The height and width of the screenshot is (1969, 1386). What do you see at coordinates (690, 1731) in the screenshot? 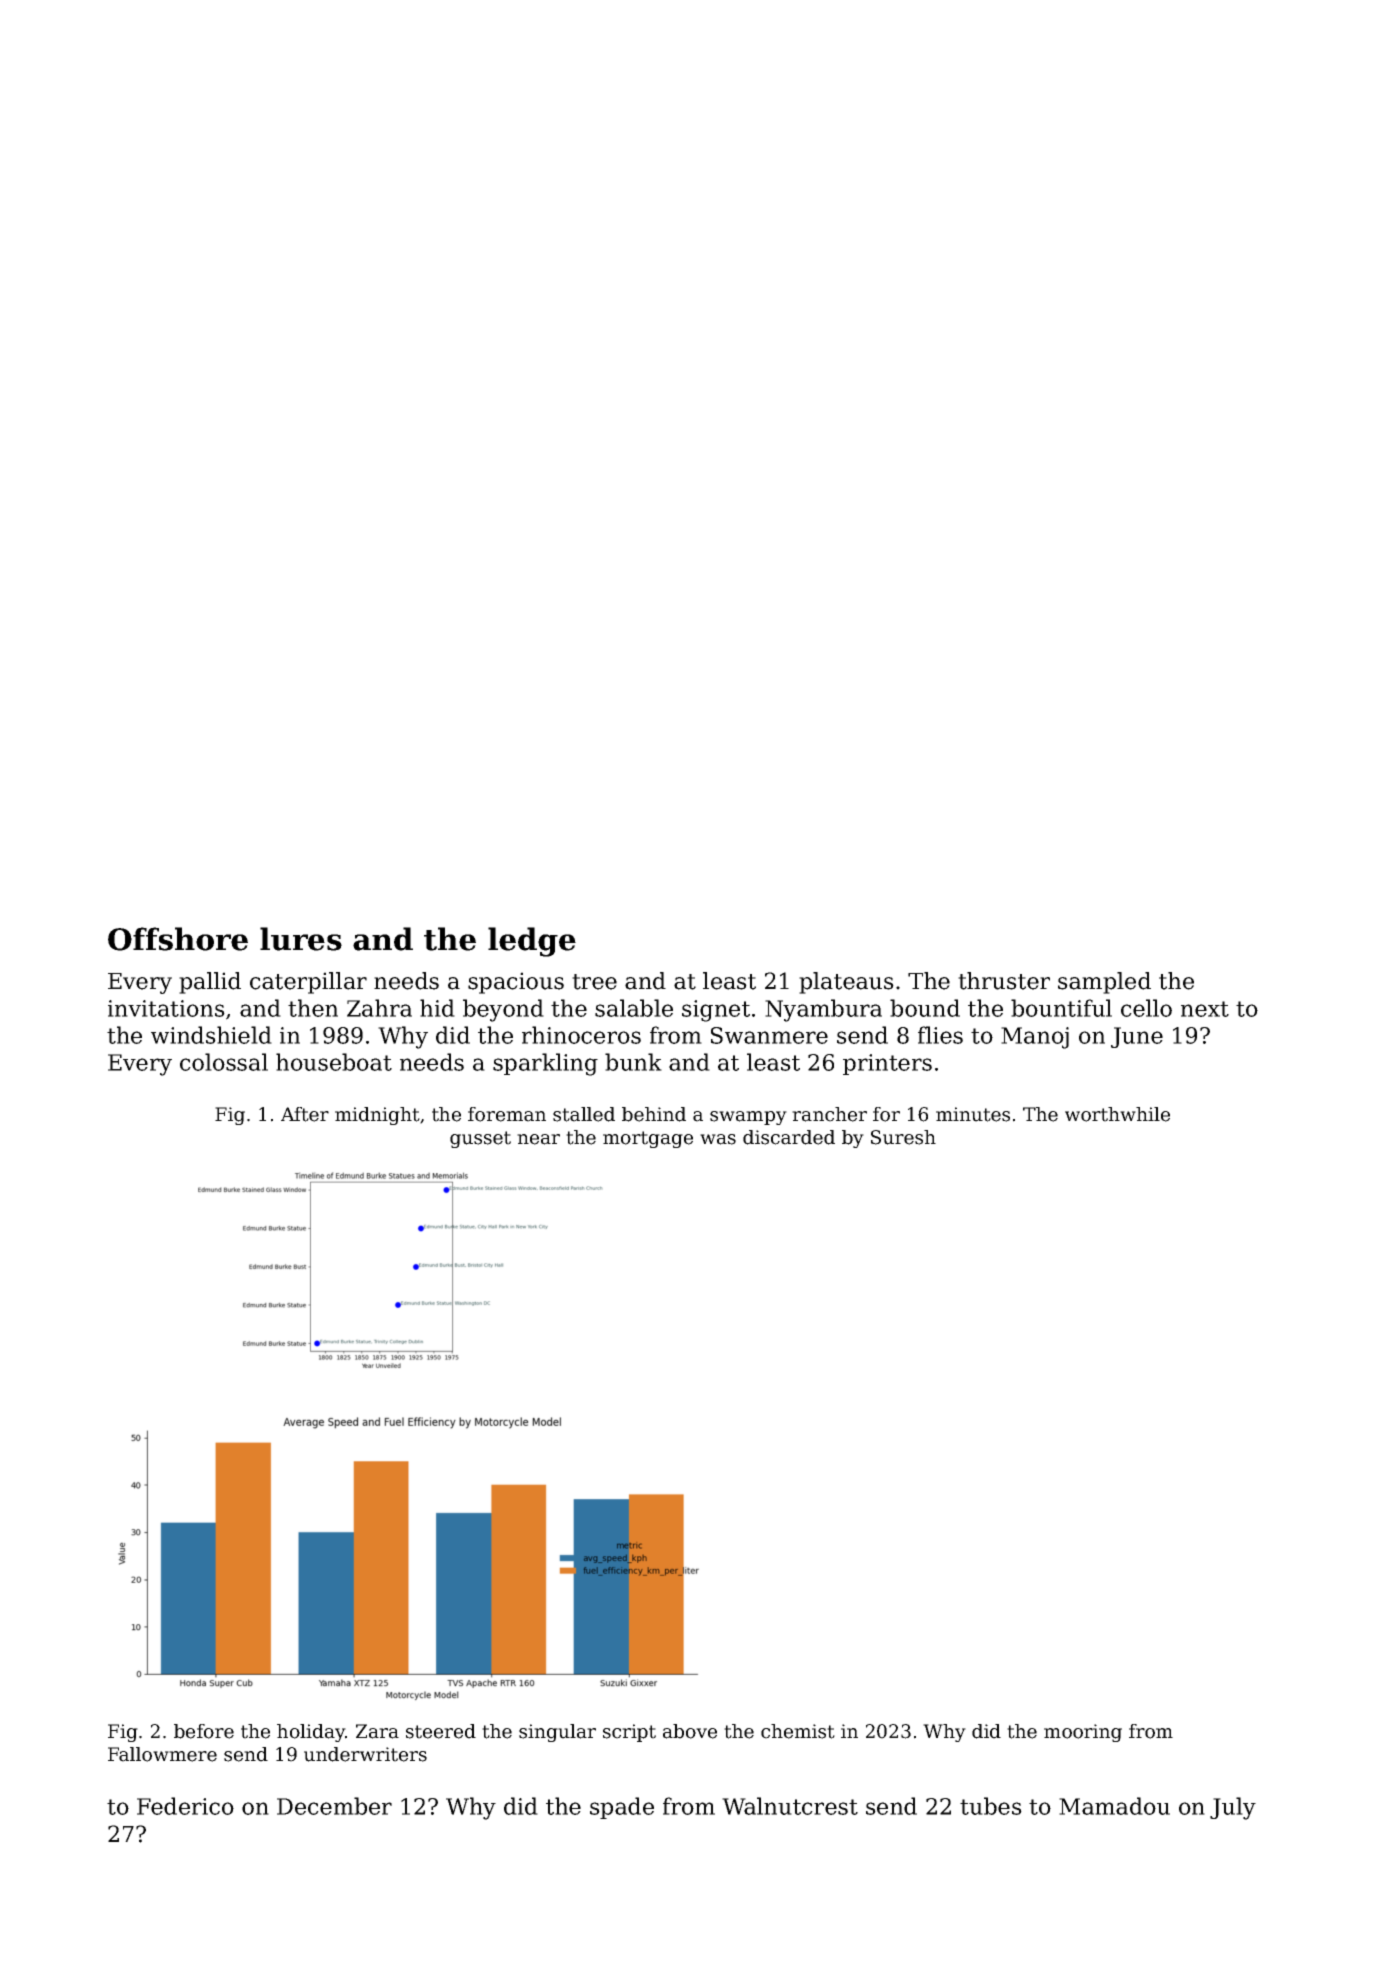
I see `above` at bounding box center [690, 1731].
